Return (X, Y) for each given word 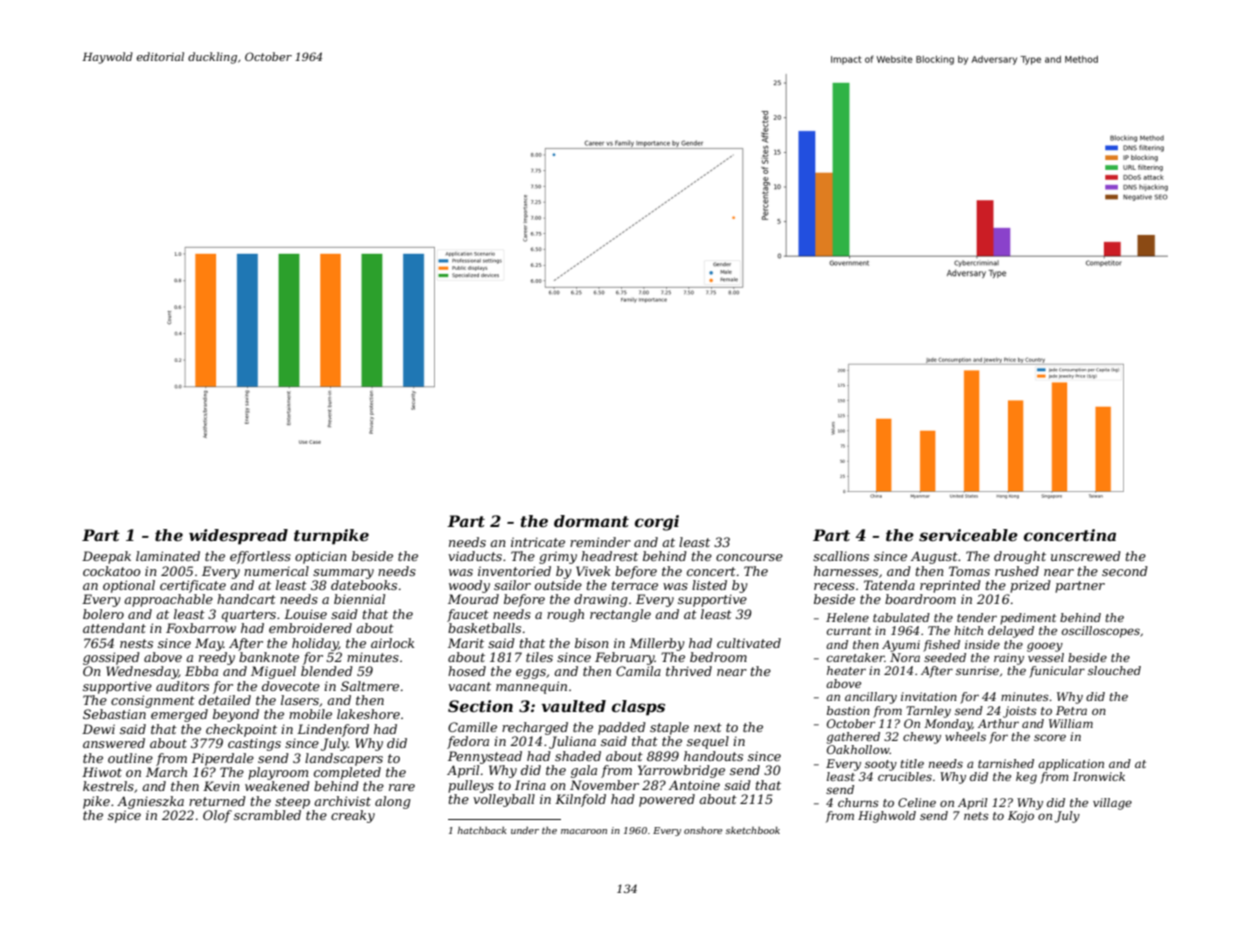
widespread (238, 537)
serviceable (968, 535)
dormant (591, 521)
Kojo (1021, 817)
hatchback (482, 830)
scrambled (267, 815)
